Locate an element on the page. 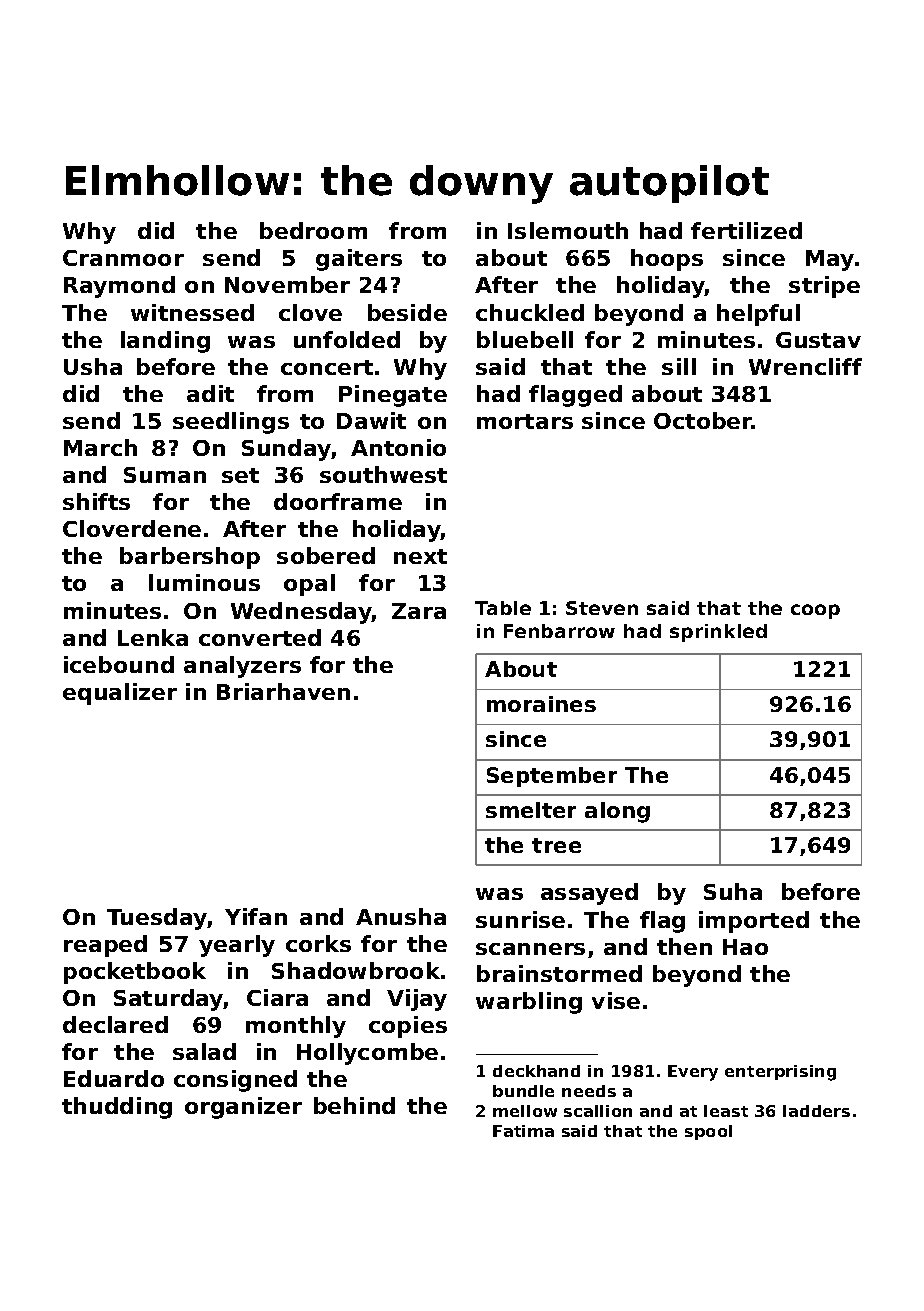  Raymond is located at coordinates (119, 287).
